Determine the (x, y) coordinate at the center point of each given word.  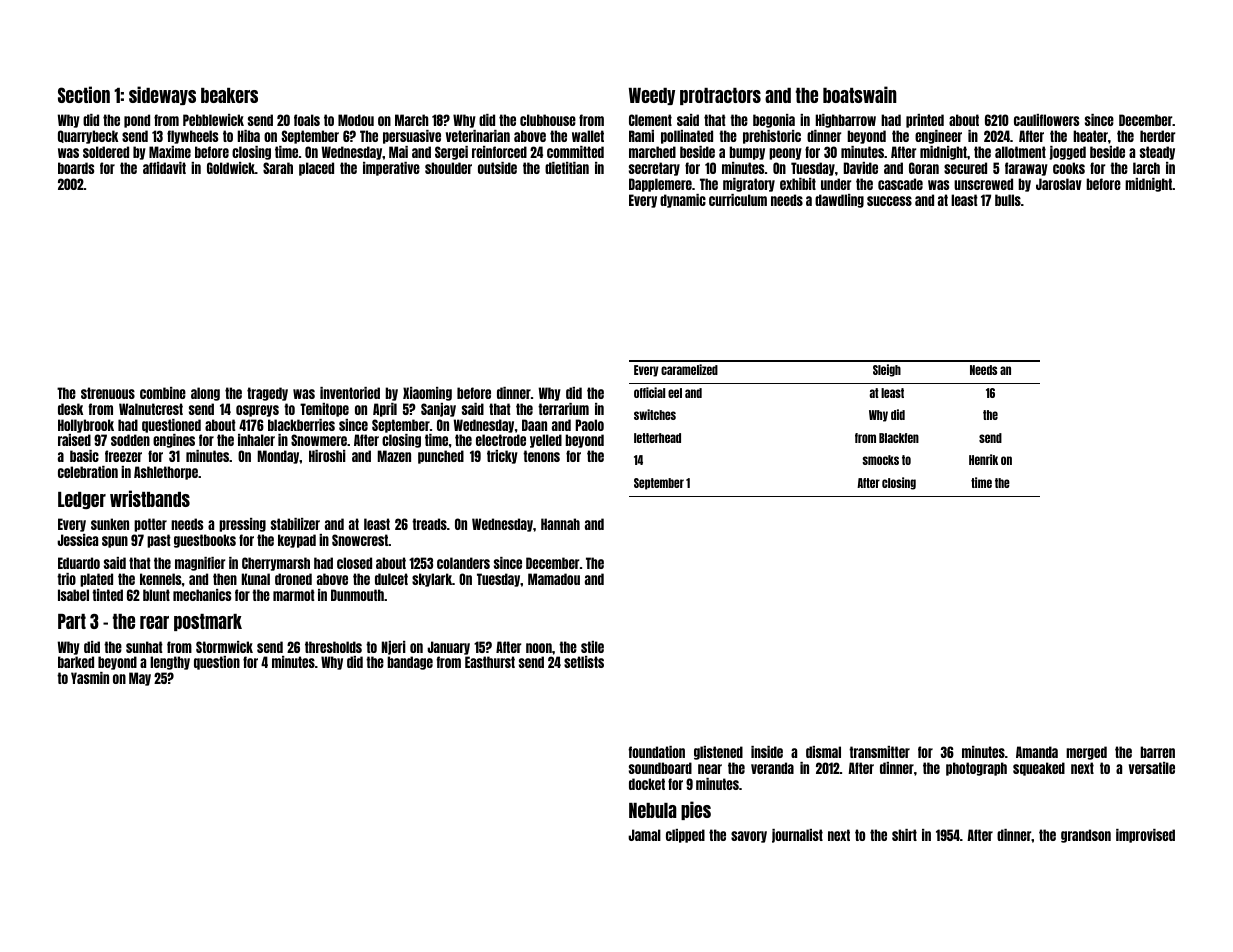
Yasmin (90, 678)
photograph (976, 769)
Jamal (644, 835)
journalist (797, 836)
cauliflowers (1046, 120)
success (889, 201)
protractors (720, 96)
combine (163, 393)
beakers (229, 95)
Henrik (983, 459)
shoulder (448, 168)
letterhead (657, 438)
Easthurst (490, 662)
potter (150, 525)
